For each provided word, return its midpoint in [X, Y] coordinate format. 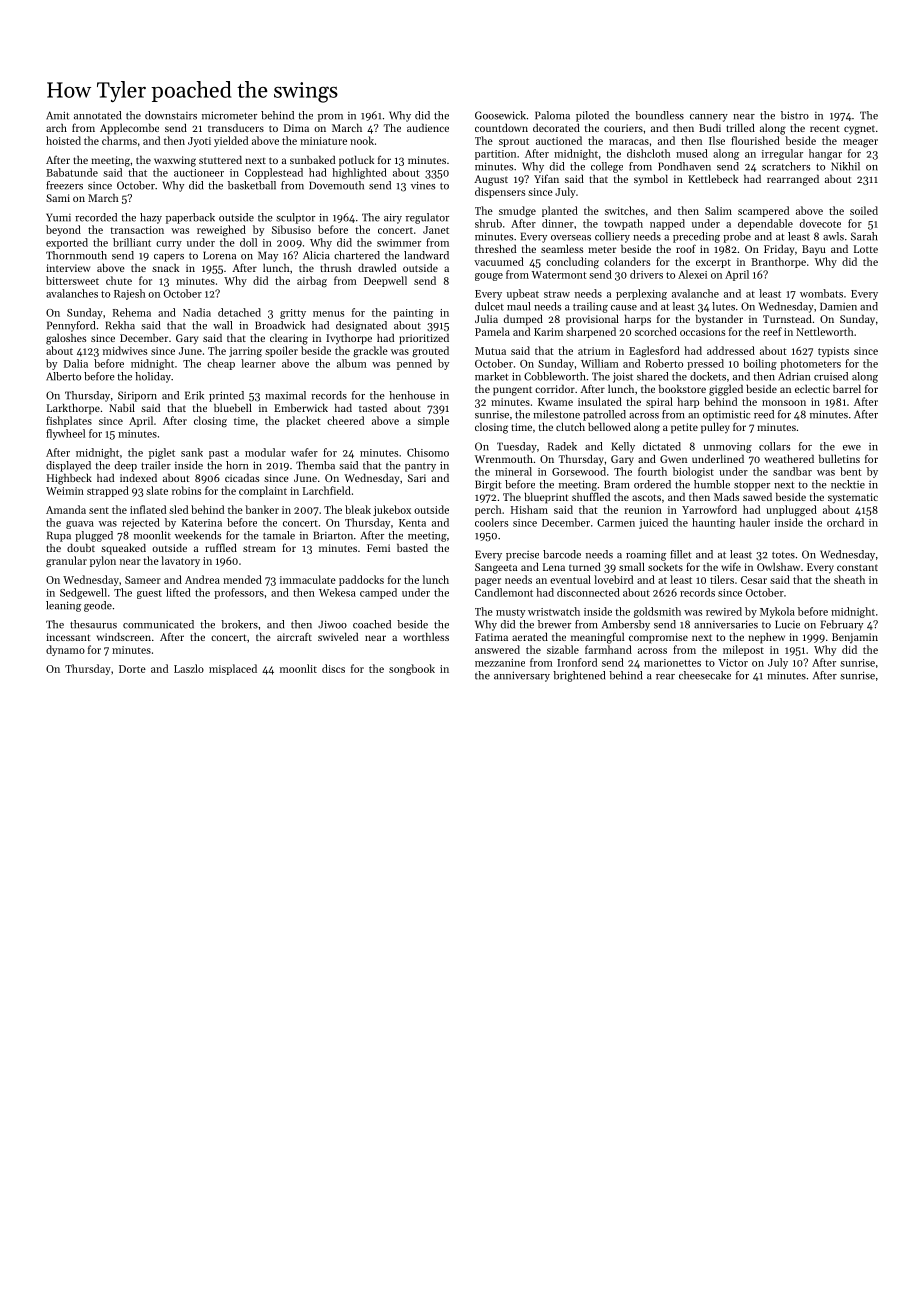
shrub [488, 223]
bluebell [233, 408]
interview [68, 268]
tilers [722, 579]
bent [851, 471]
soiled [864, 210]
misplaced [233, 669]
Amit [57, 115]
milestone [556, 414]
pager [488, 582]
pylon [103, 561]
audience [428, 128]
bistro [795, 115]
